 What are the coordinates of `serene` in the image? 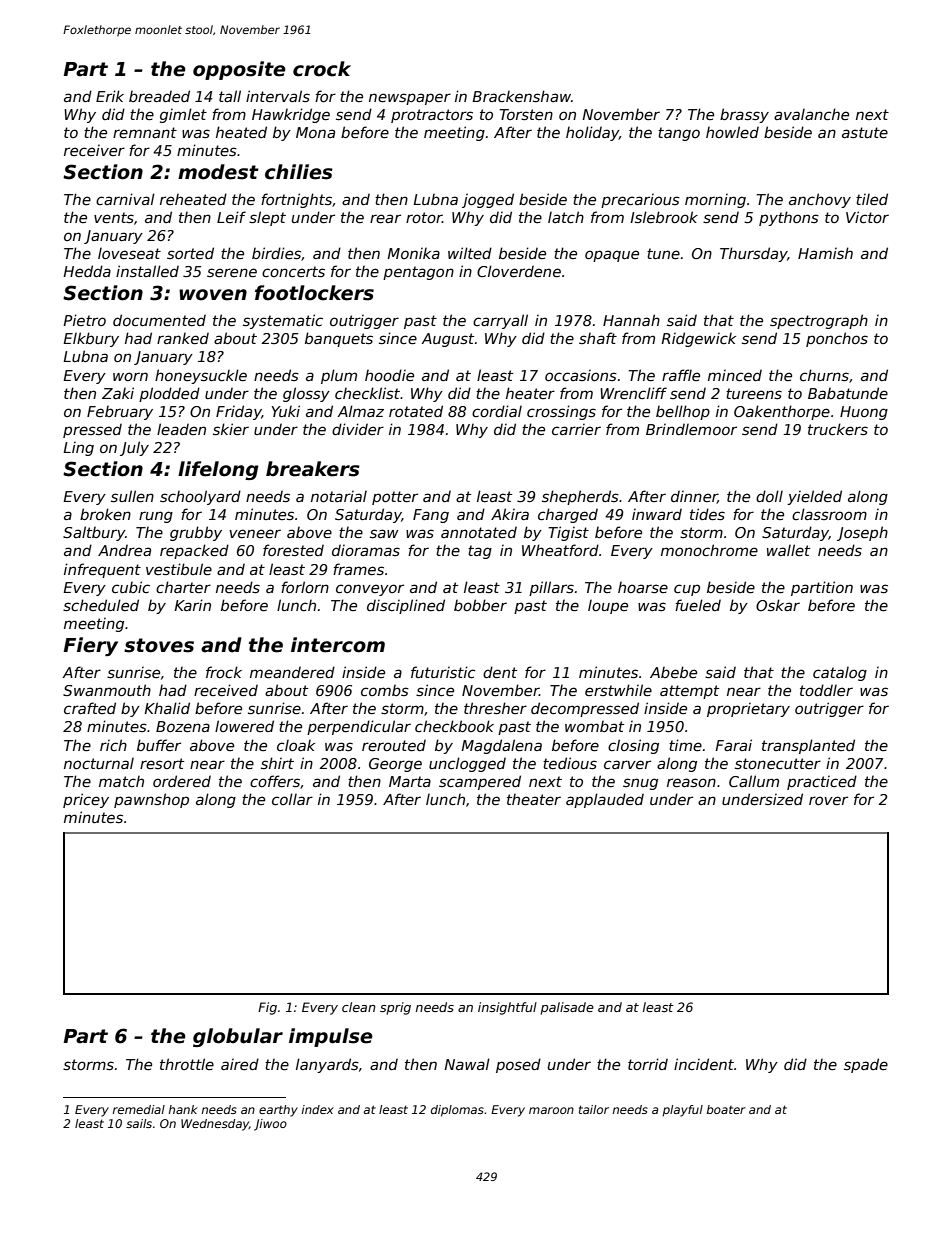 It's located at (232, 272).
